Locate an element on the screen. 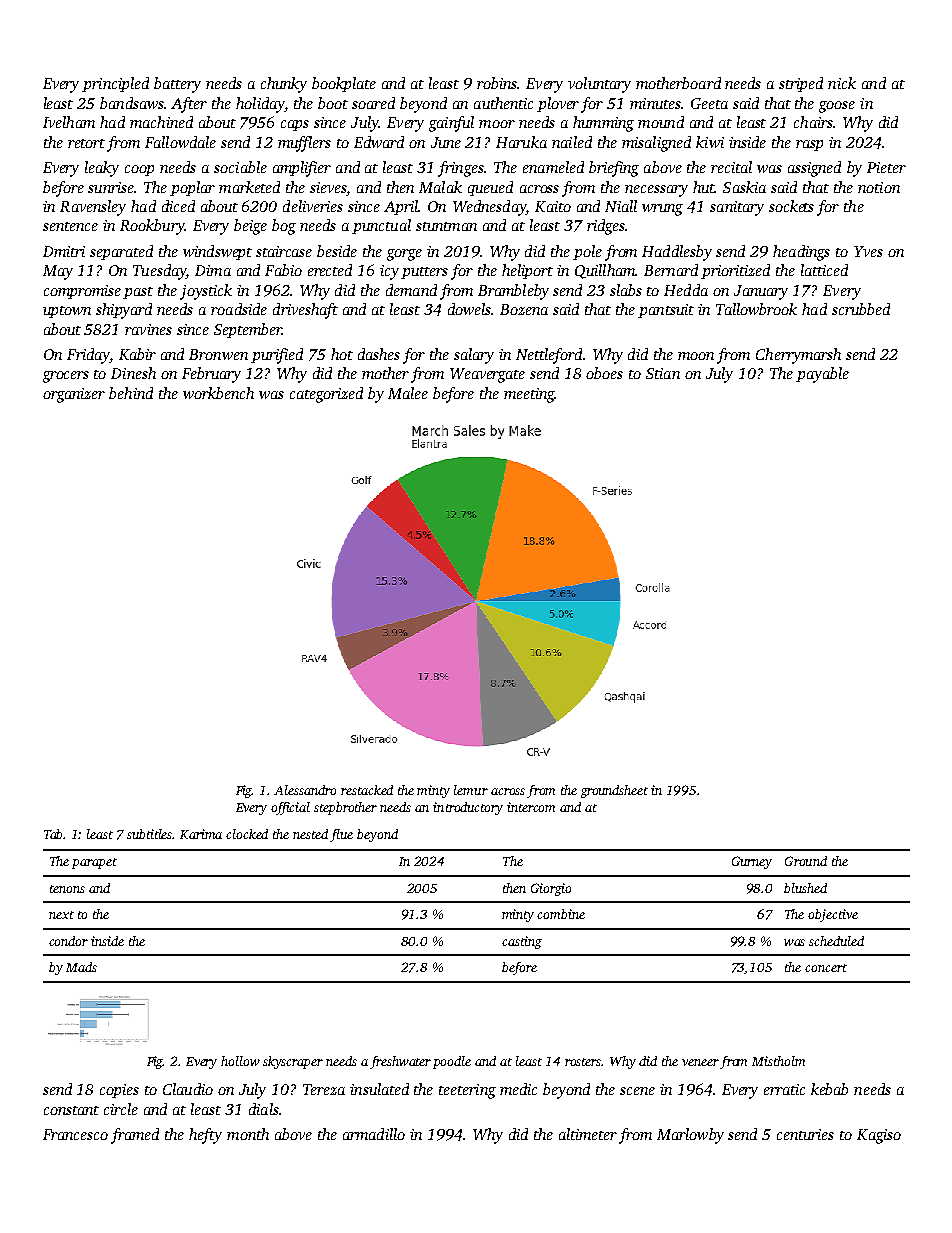 This screenshot has width=952, height=1233. restacked is located at coordinates (367, 790).
